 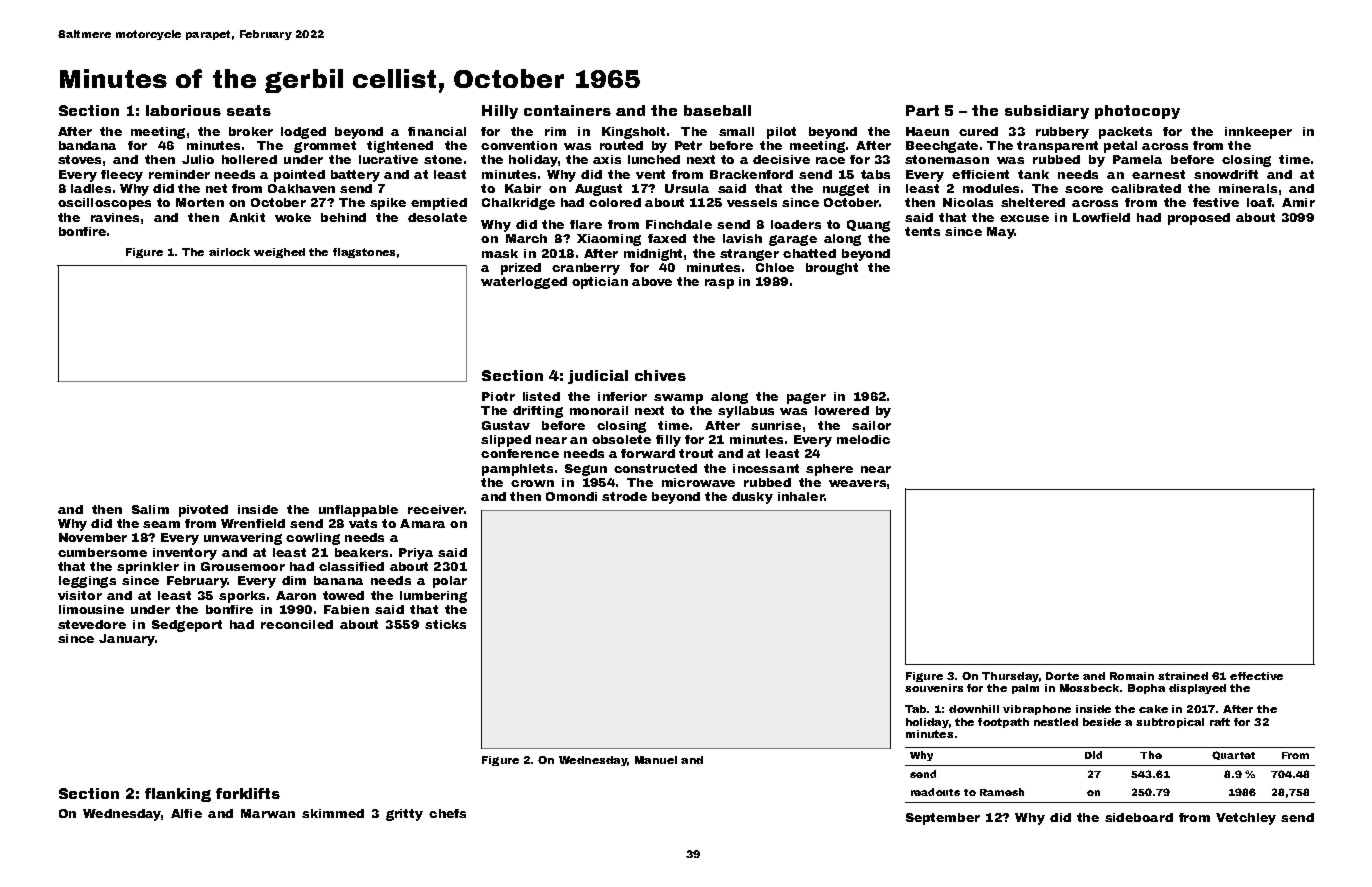 What do you see at coordinates (150, 509) in the screenshot?
I see `Salim` at bounding box center [150, 509].
